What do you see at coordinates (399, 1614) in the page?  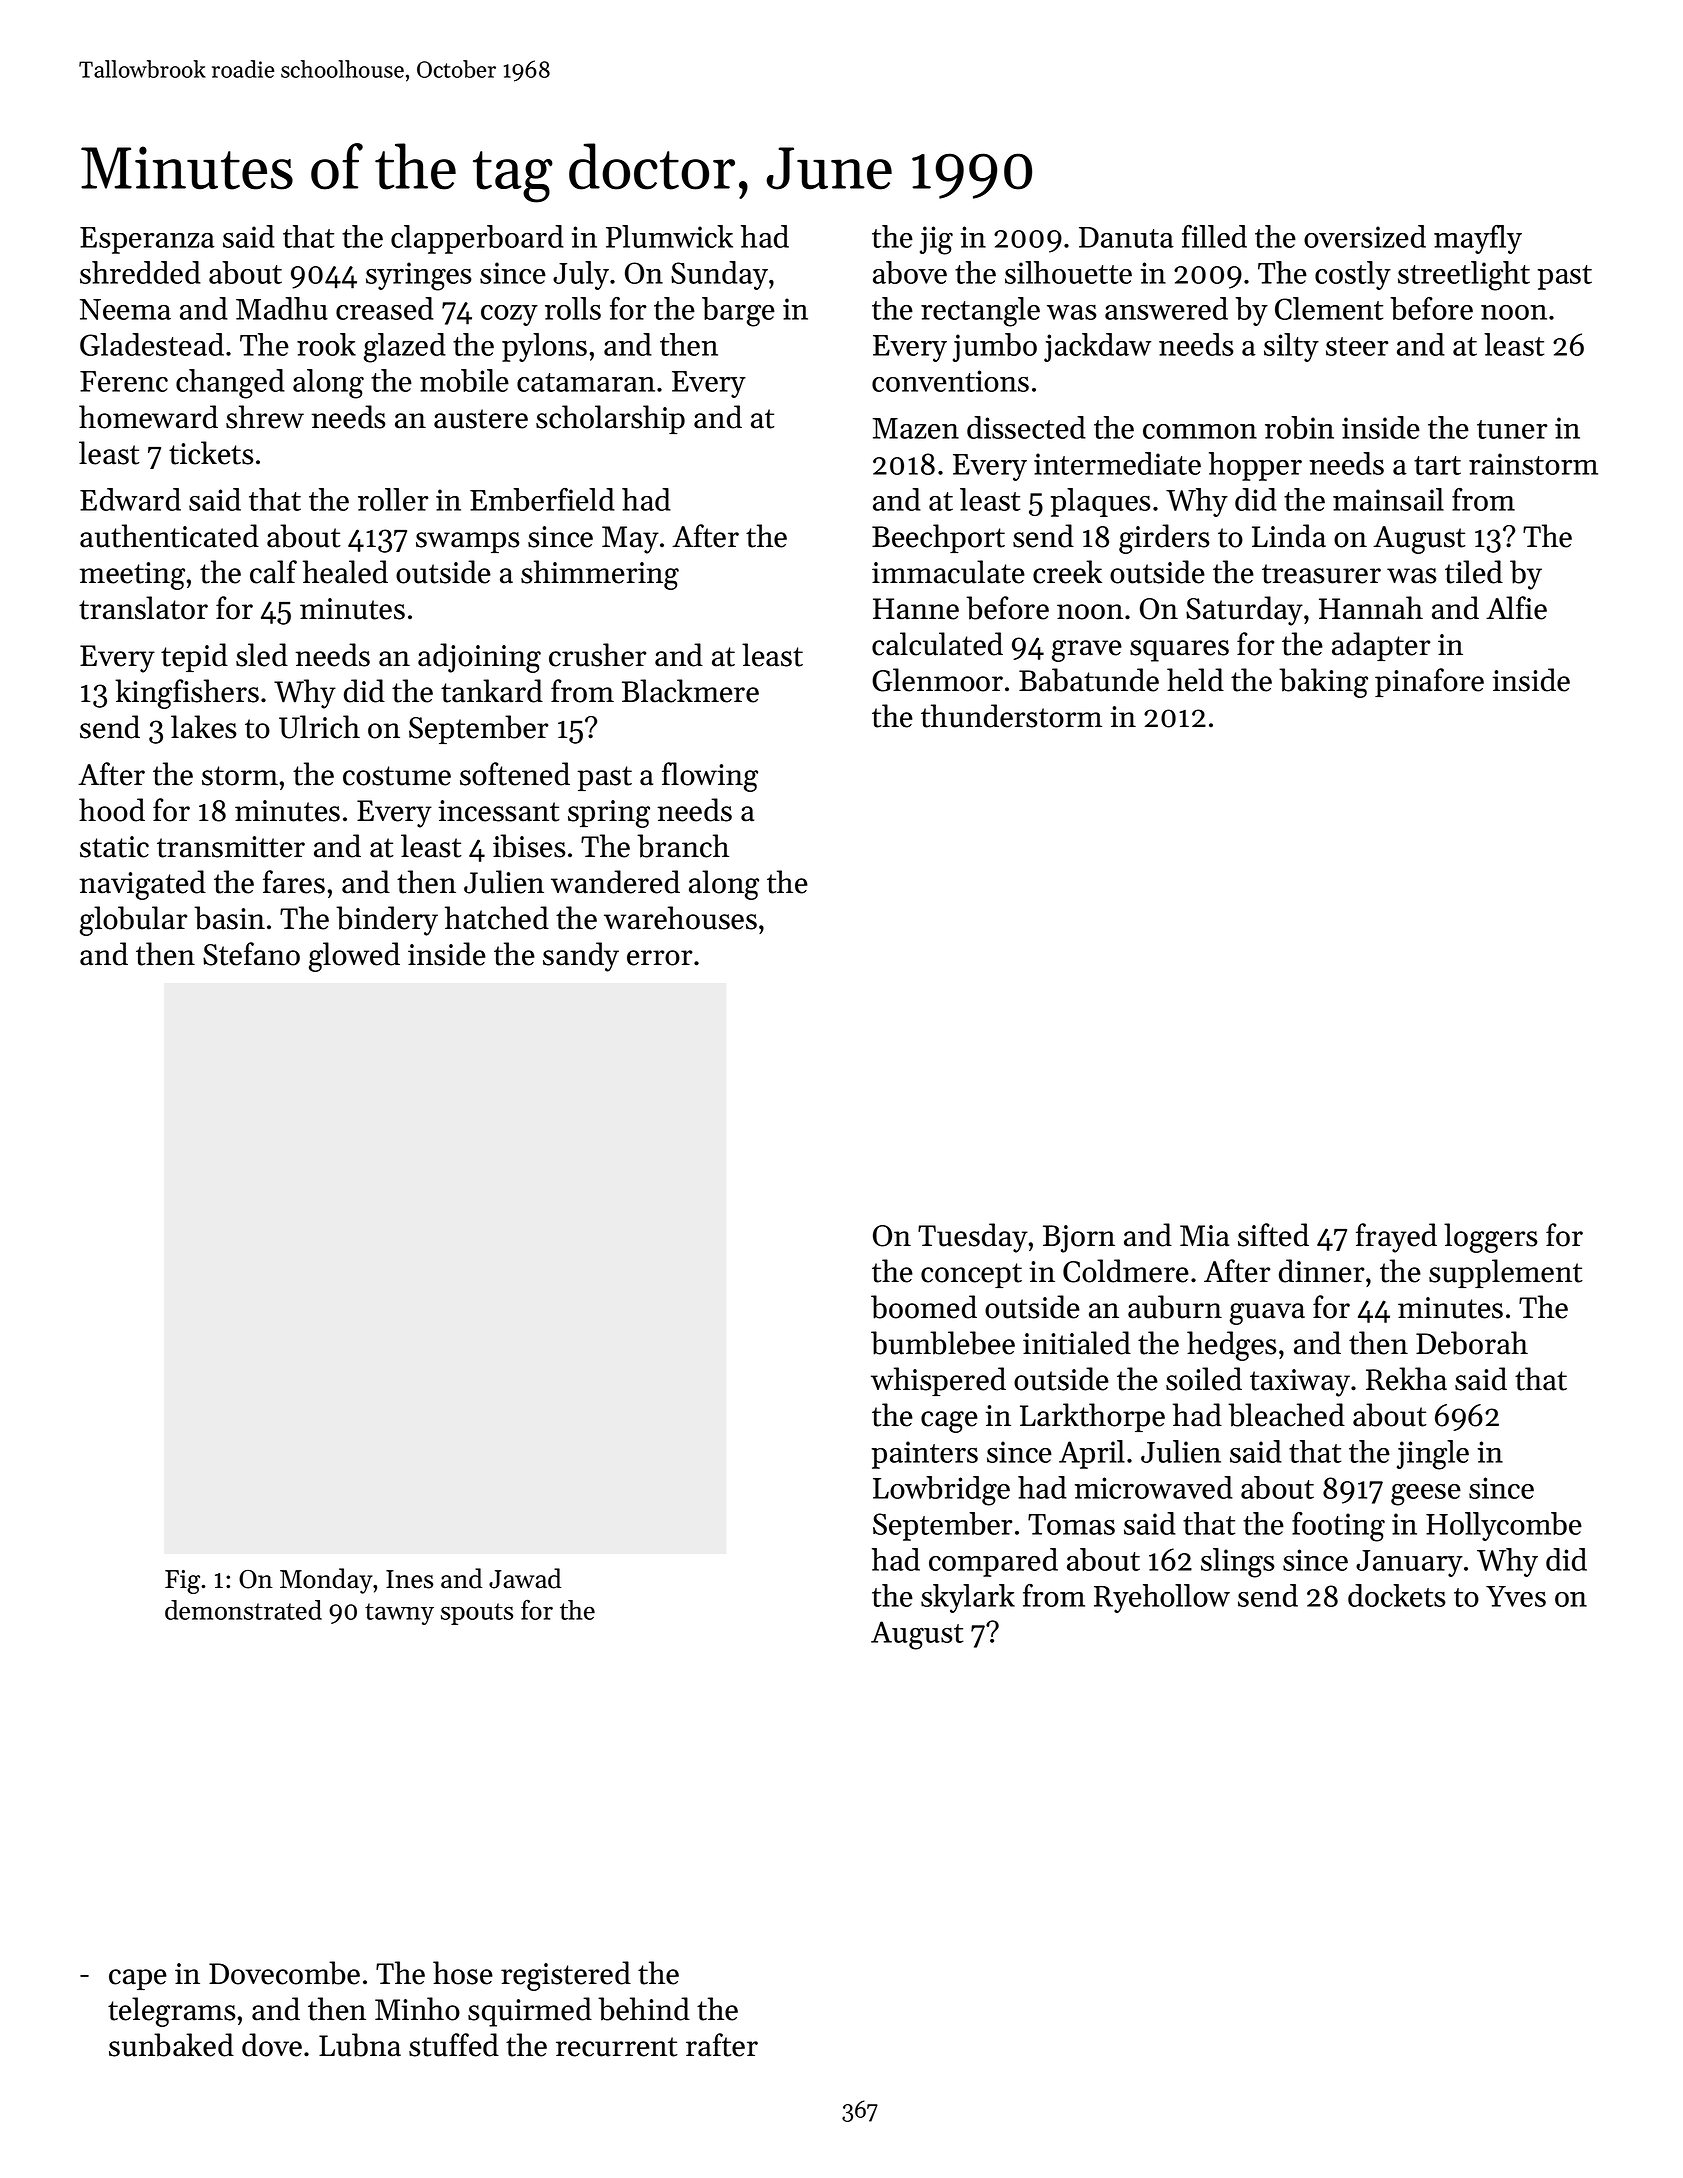 I see `tawny` at bounding box center [399, 1614].
